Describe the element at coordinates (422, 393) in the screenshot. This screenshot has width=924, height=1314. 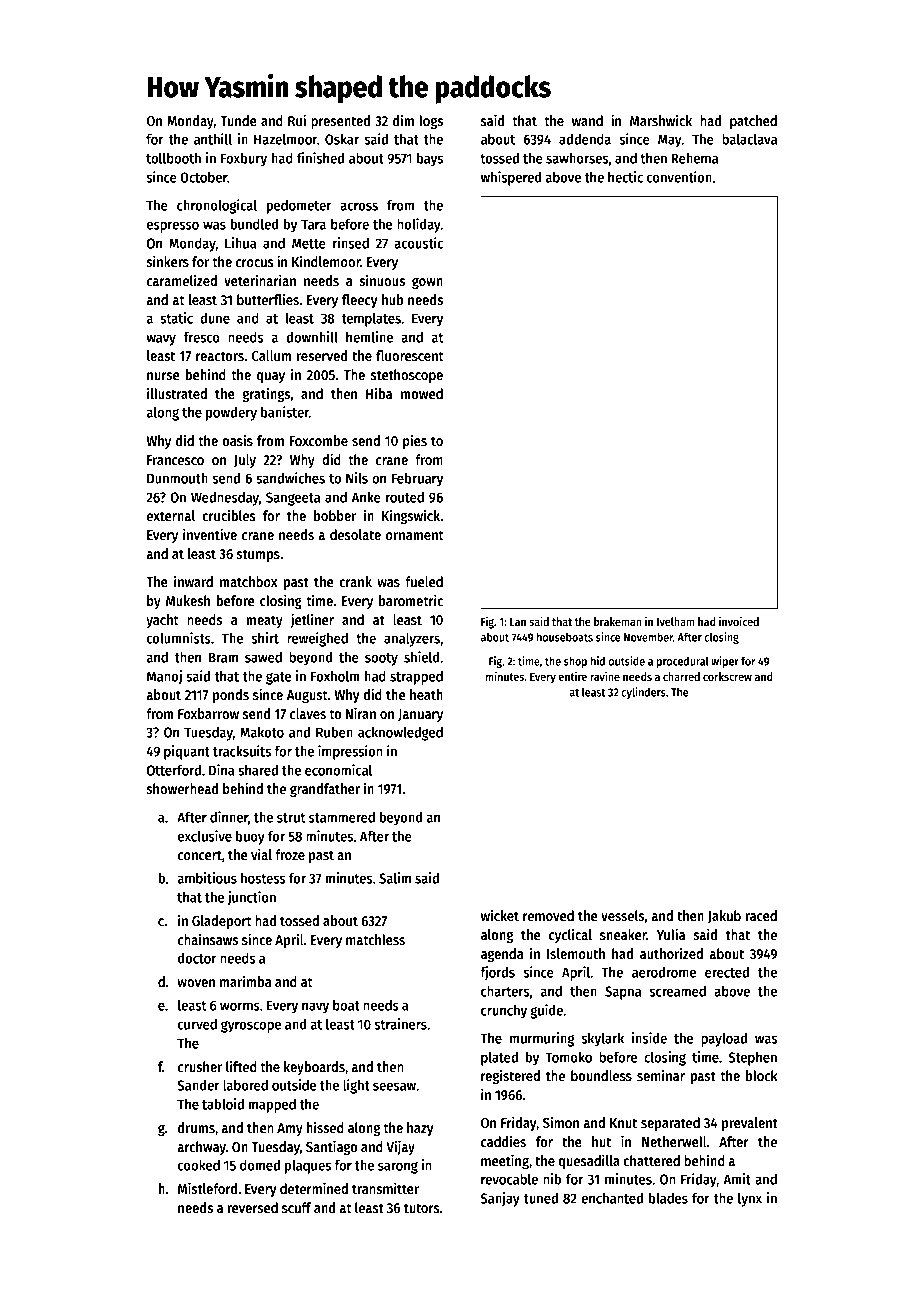
I see `mowed` at that location.
